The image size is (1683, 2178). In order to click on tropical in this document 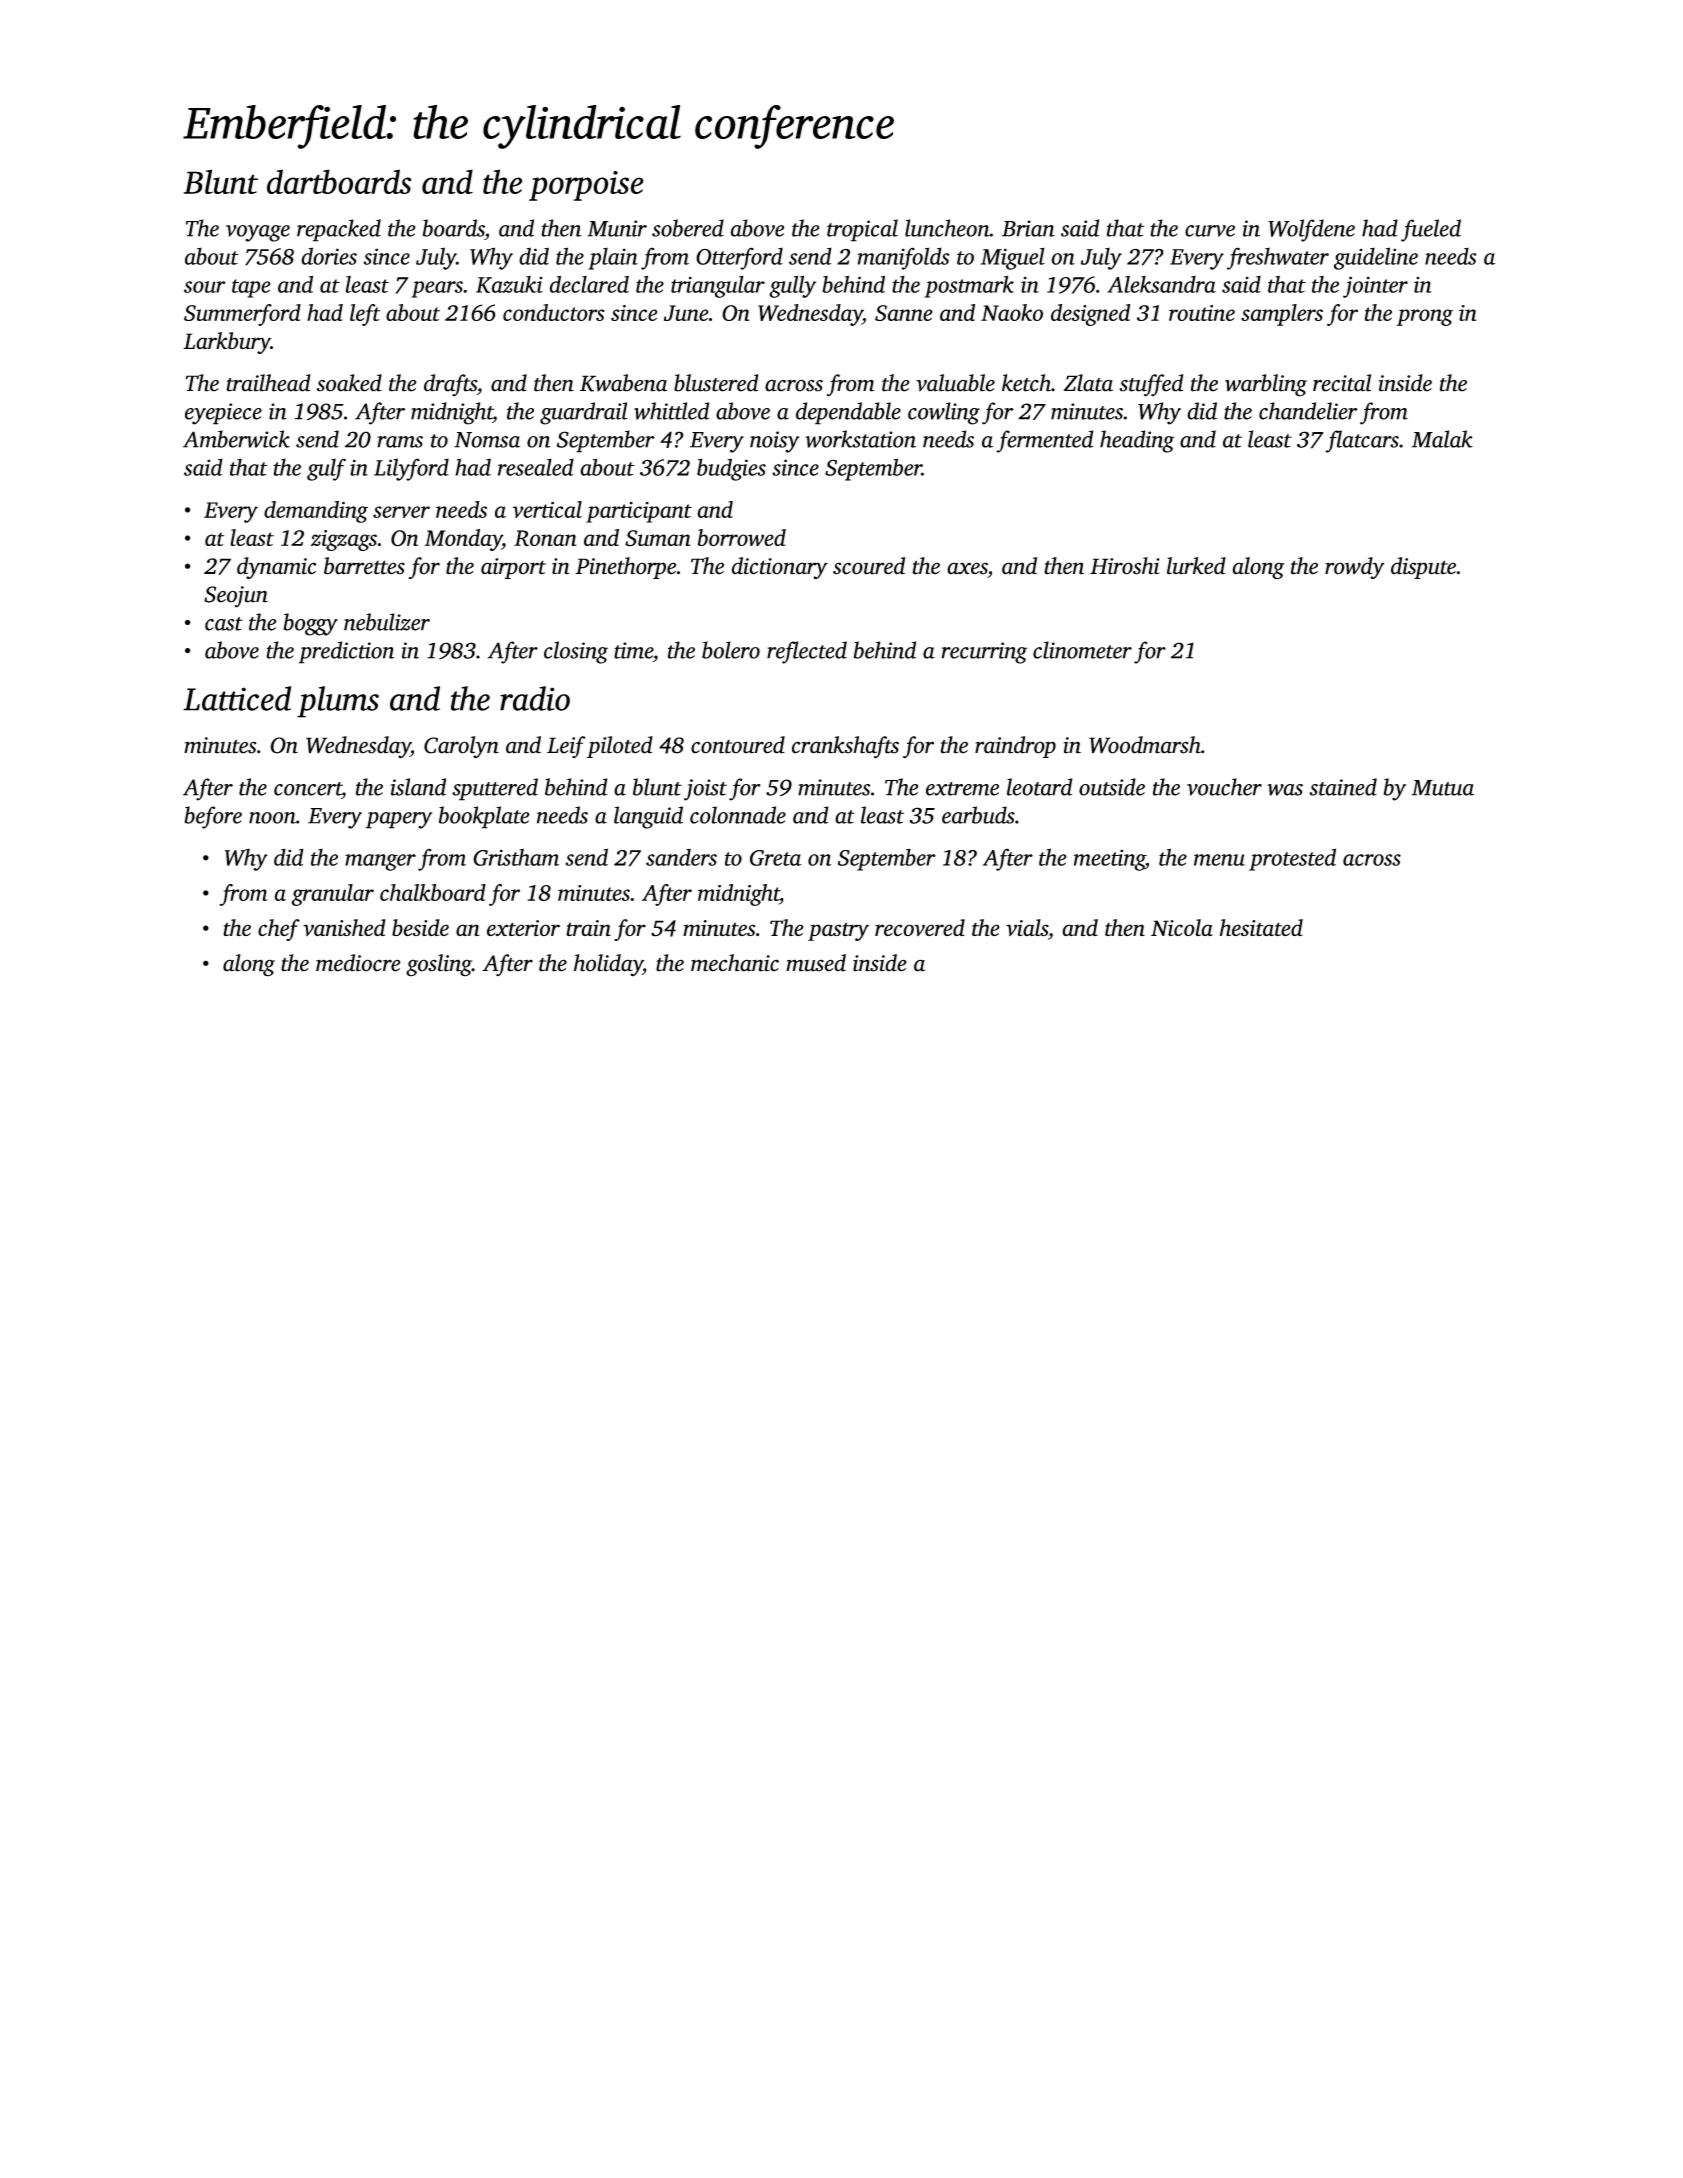, I will do `click(862, 230)`.
